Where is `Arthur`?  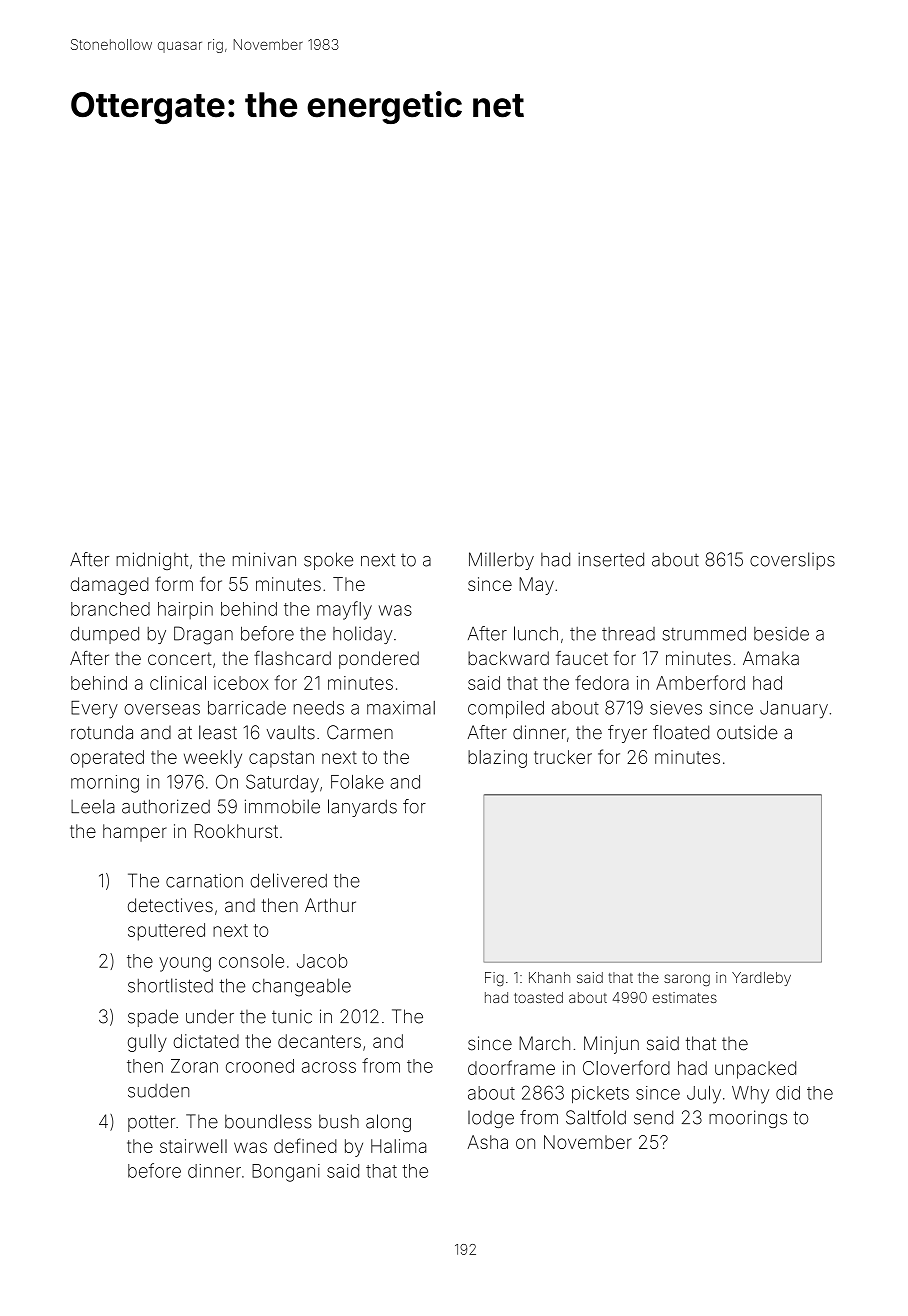 Arthur is located at coordinates (330, 905).
